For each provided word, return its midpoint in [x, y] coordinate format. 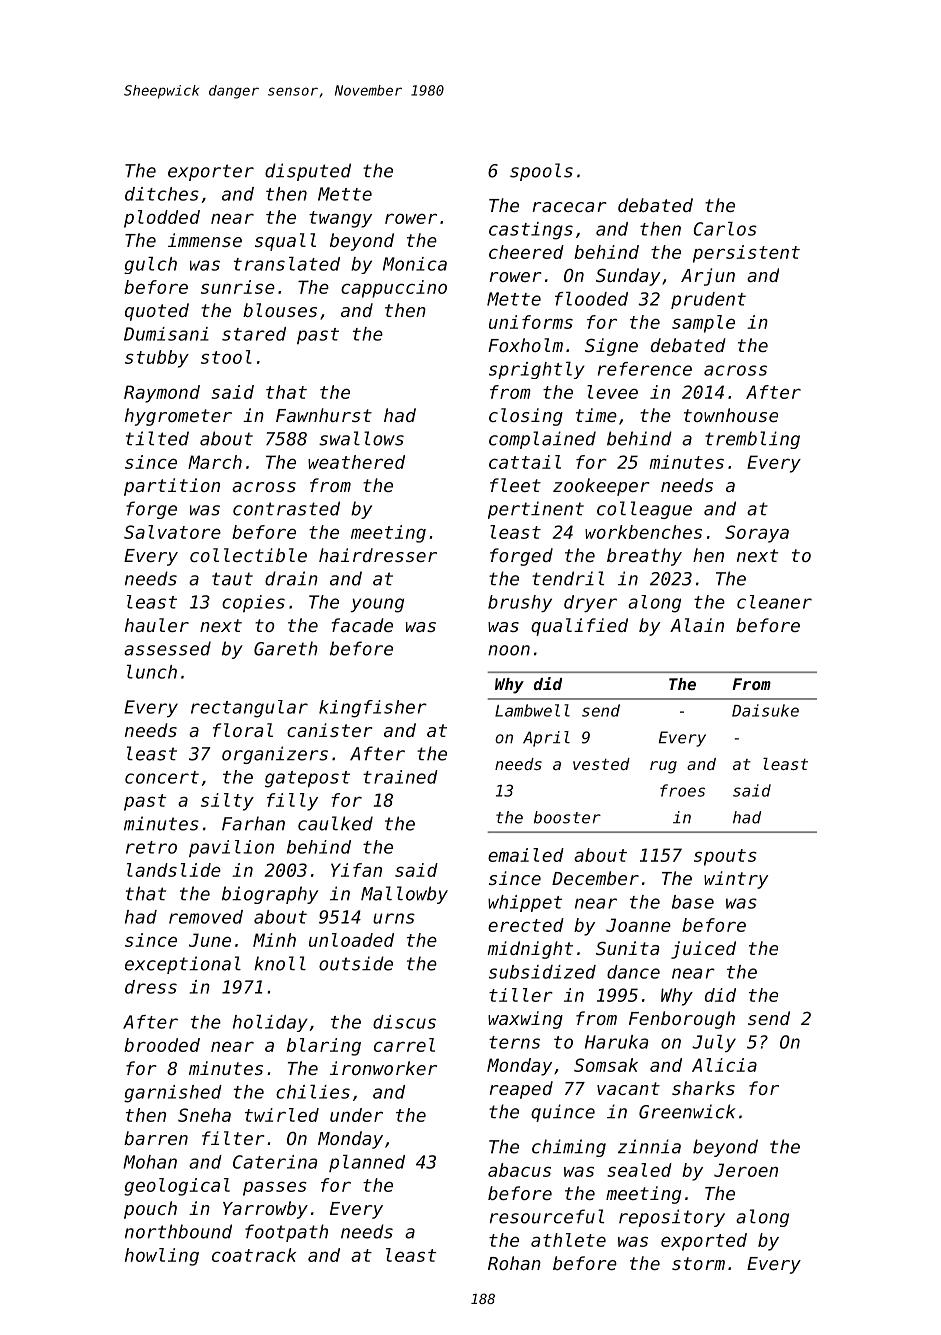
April [546, 739]
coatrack [254, 1255]
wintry [736, 880]
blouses [280, 310]
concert [162, 777]
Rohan [514, 1263]
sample [703, 324]
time [596, 415]
